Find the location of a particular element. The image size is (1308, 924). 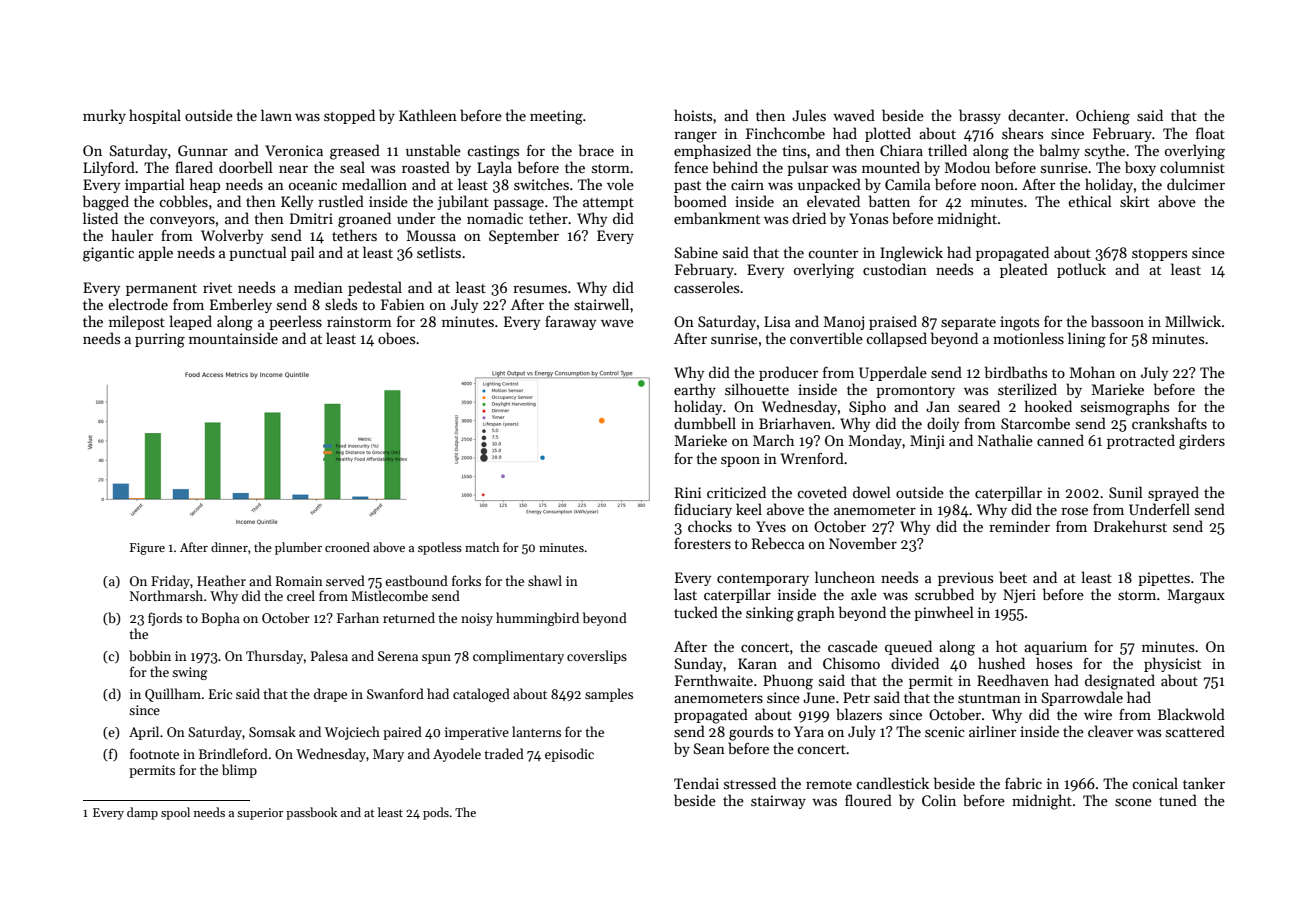

switches is located at coordinates (541, 184).
